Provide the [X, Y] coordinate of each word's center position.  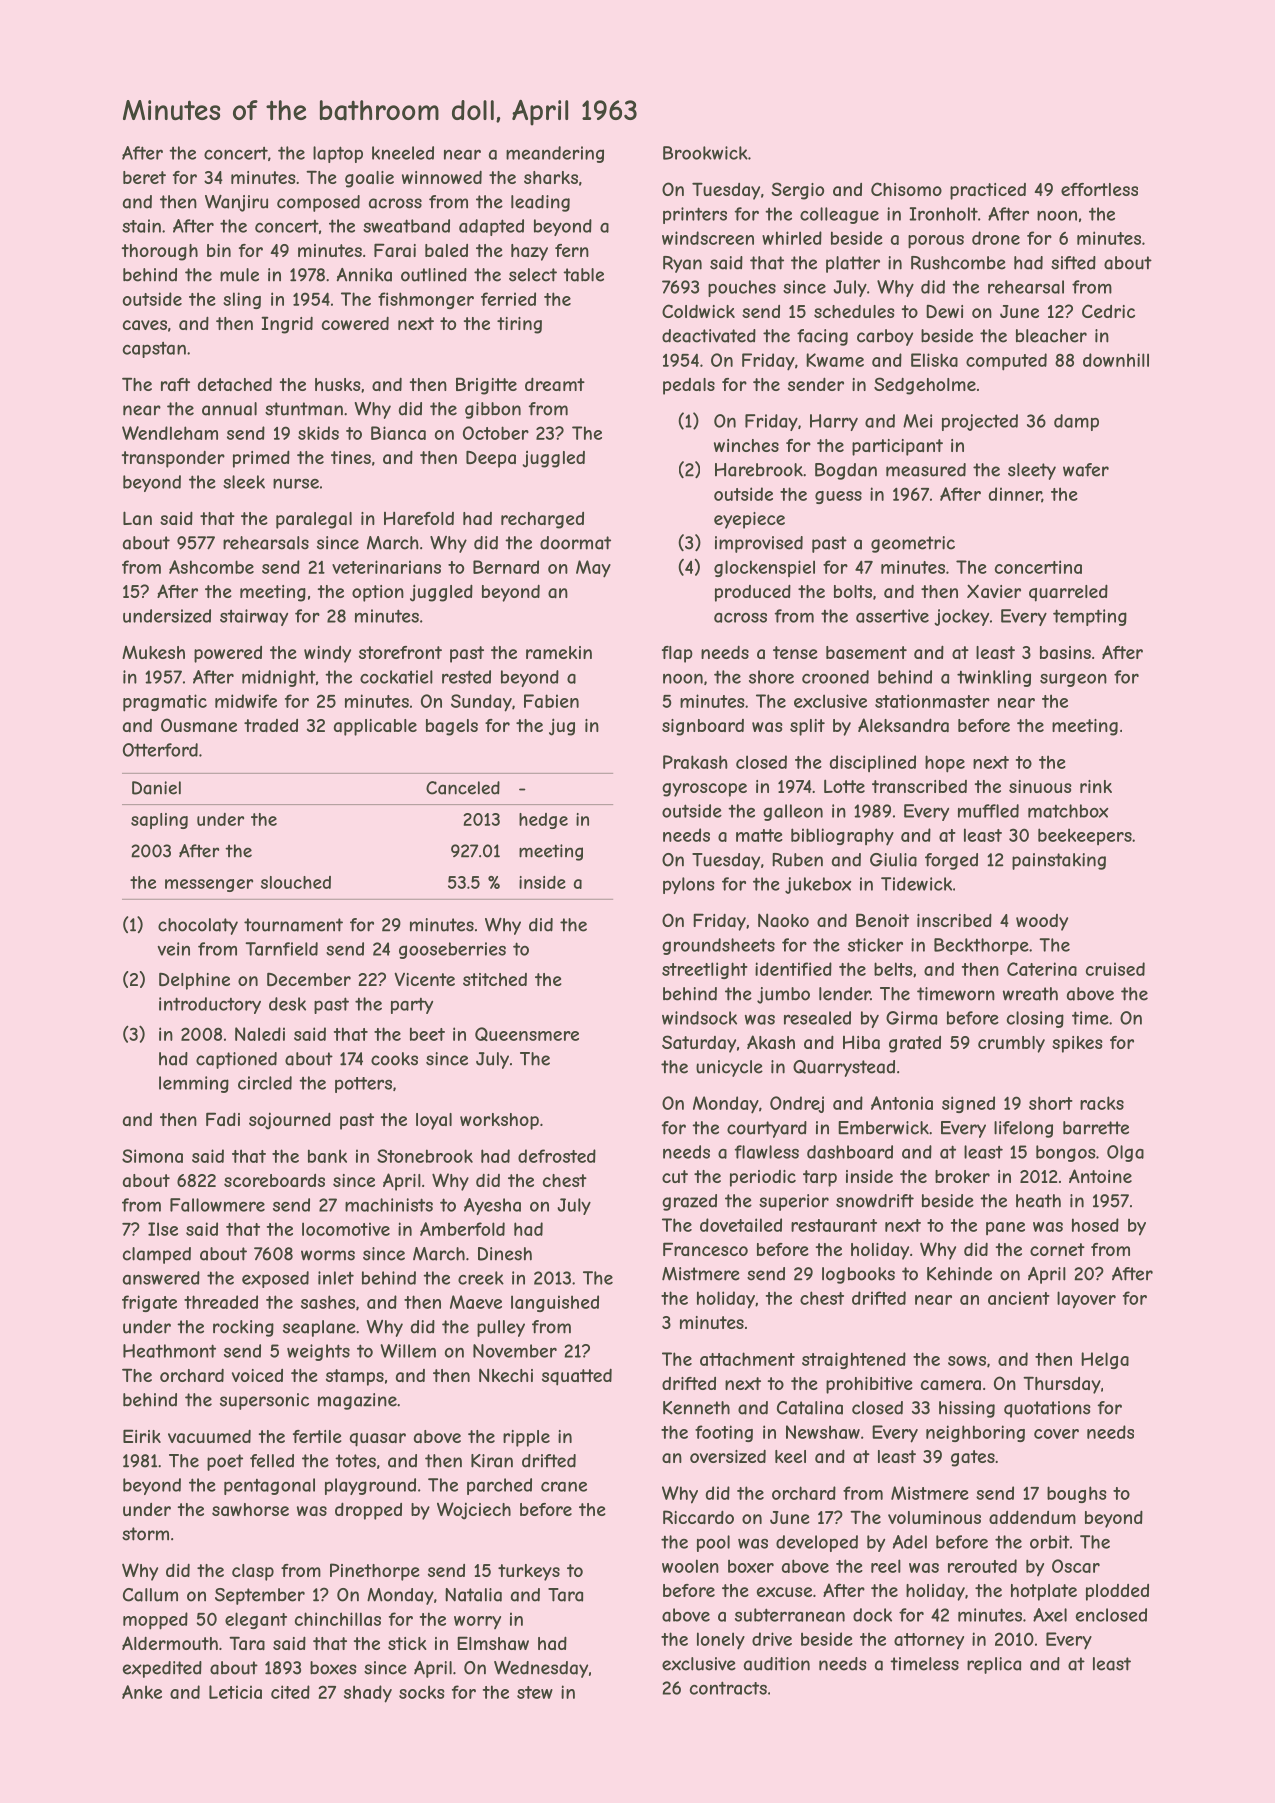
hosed [1095, 1225]
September [260, 1596]
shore [771, 677]
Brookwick [705, 153]
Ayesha [492, 1206]
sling [242, 300]
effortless [1099, 189]
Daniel [156, 788]
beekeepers [1085, 836]
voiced [257, 1375]
